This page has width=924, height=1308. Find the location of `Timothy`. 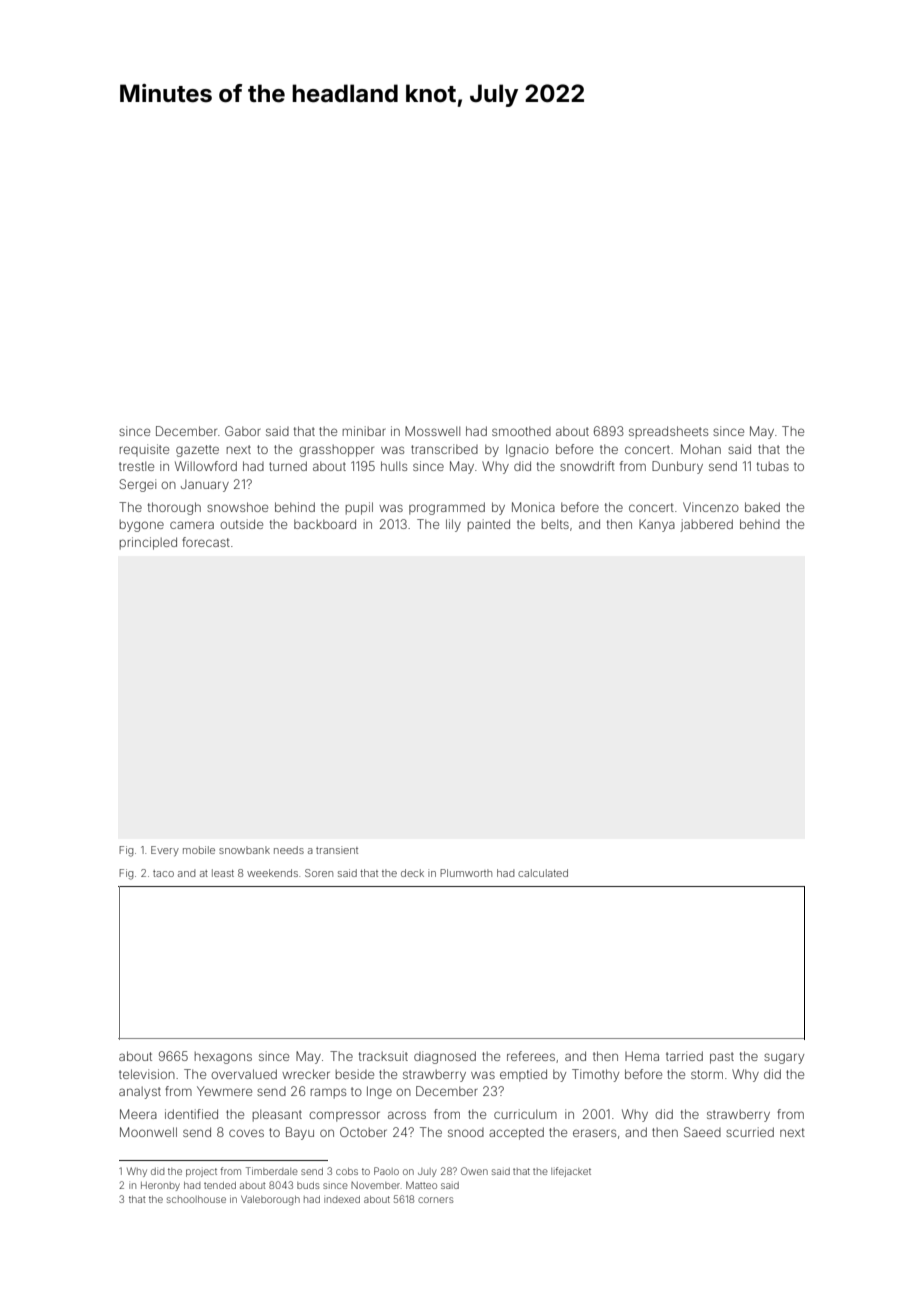

Timothy is located at coordinates (595, 1075).
